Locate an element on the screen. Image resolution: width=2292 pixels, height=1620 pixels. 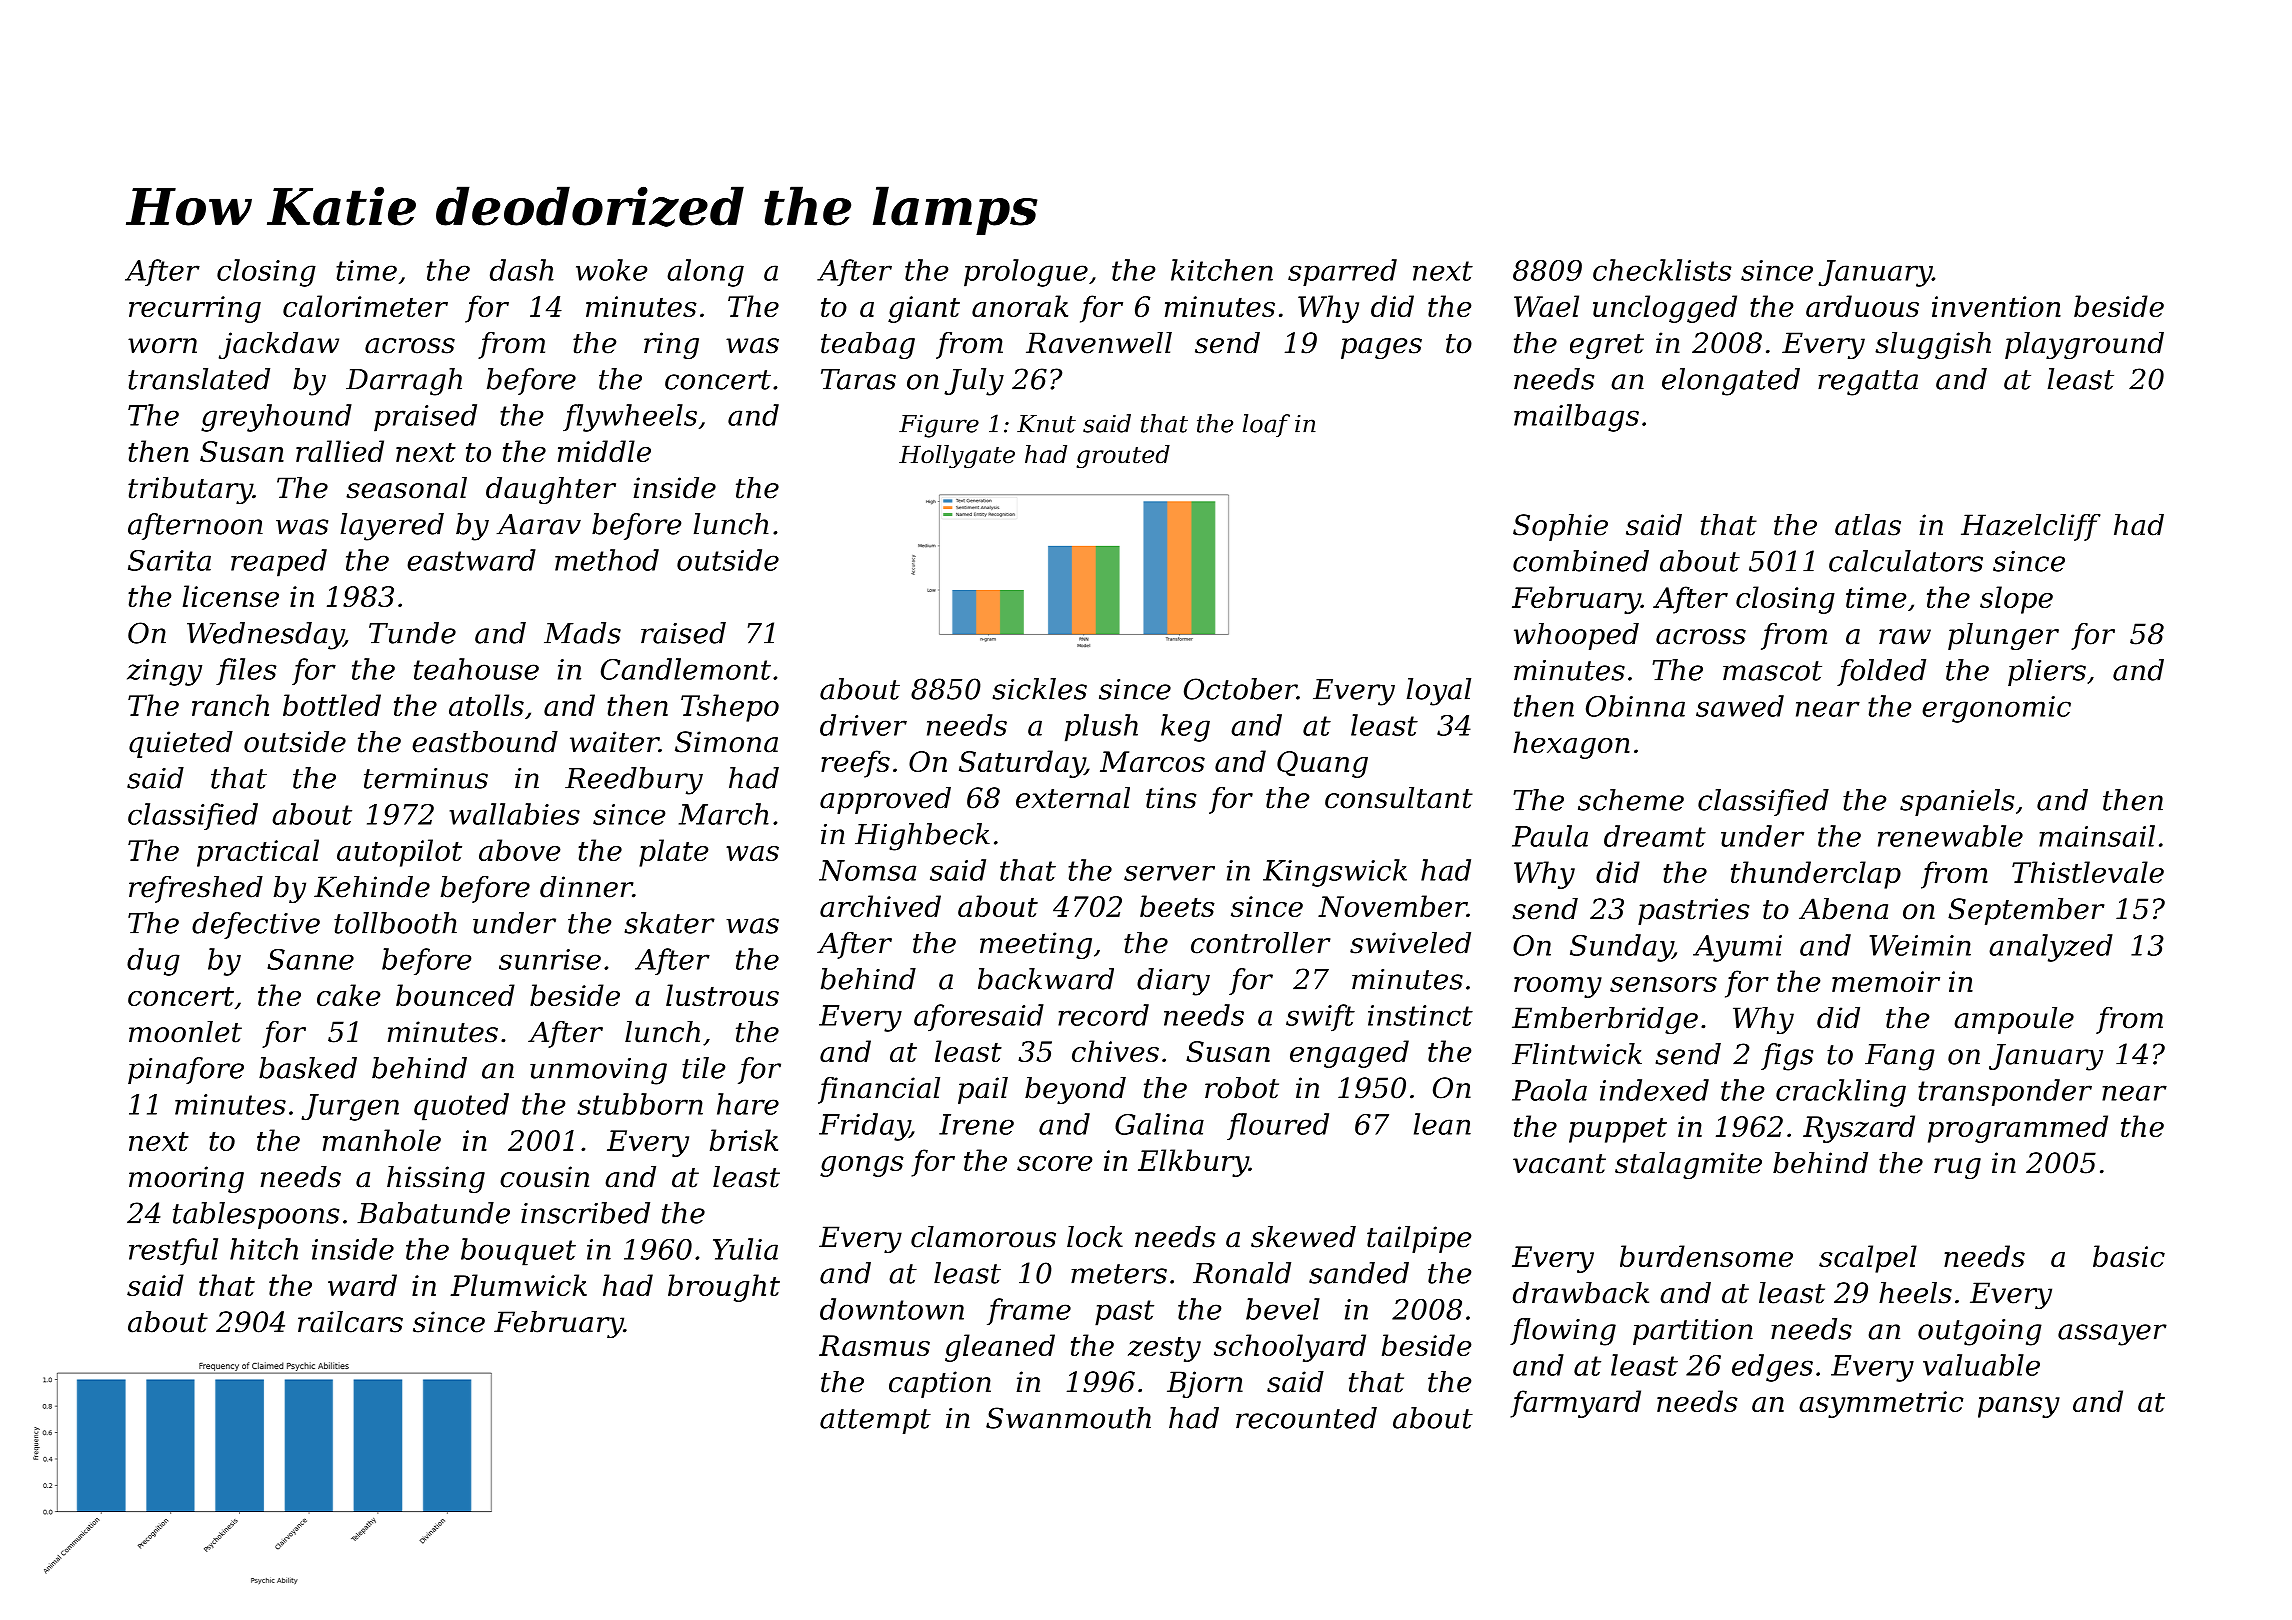
plunger is located at coordinates (2003, 636).
